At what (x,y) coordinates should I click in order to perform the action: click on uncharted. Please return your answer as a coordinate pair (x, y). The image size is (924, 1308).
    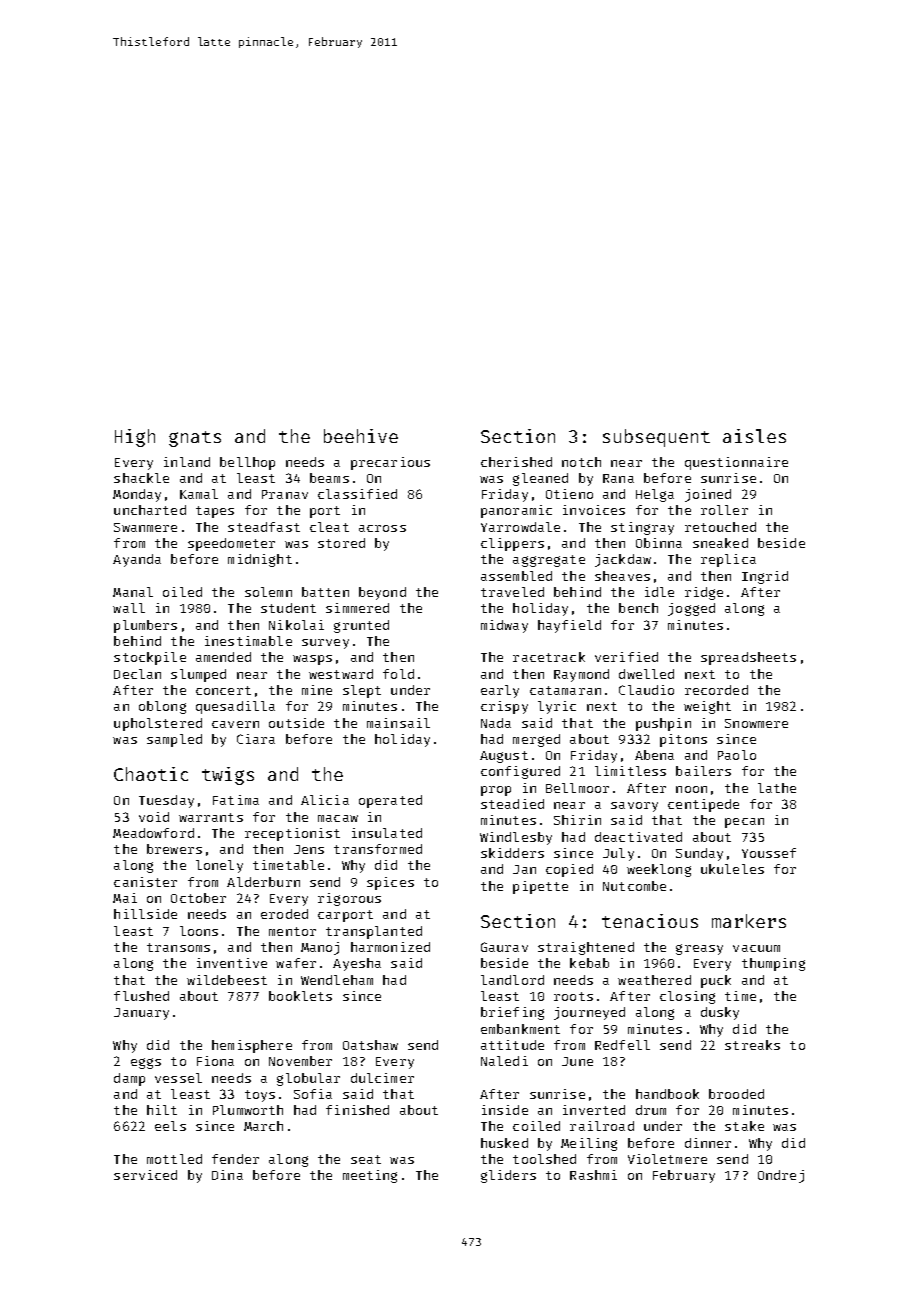
    Looking at the image, I should click on (150, 510).
